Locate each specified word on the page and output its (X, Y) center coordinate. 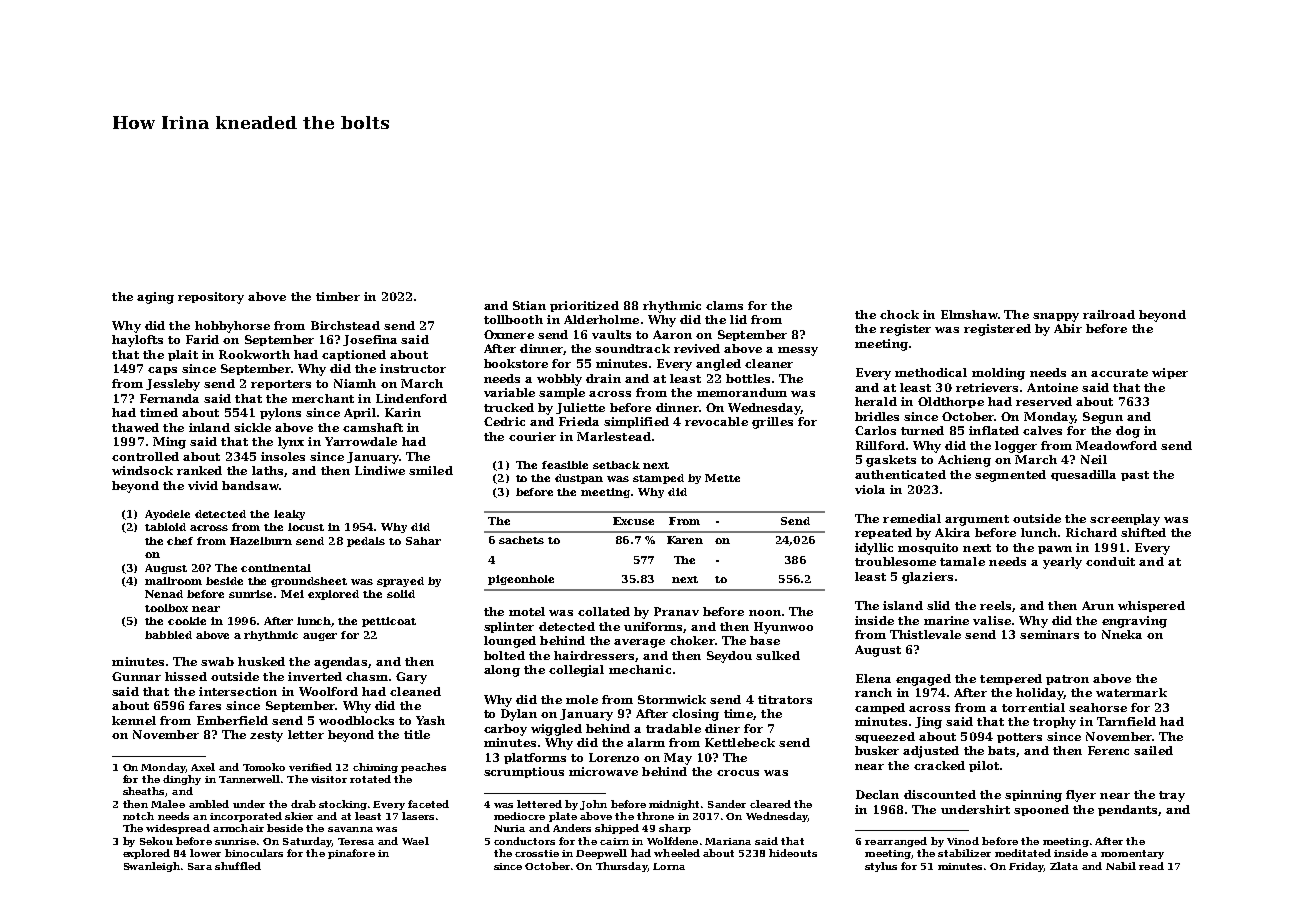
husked (261, 661)
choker (692, 640)
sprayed (400, 582)
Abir (1068, 328)
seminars (1049, 634)
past (1135, 476)
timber (338, 296)
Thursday (621, 867)
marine (946, 620)
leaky (289, 515)
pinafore (351, 854)
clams (724, 305)
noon (765, 613)
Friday (1026, 867)
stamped (658, 479)
